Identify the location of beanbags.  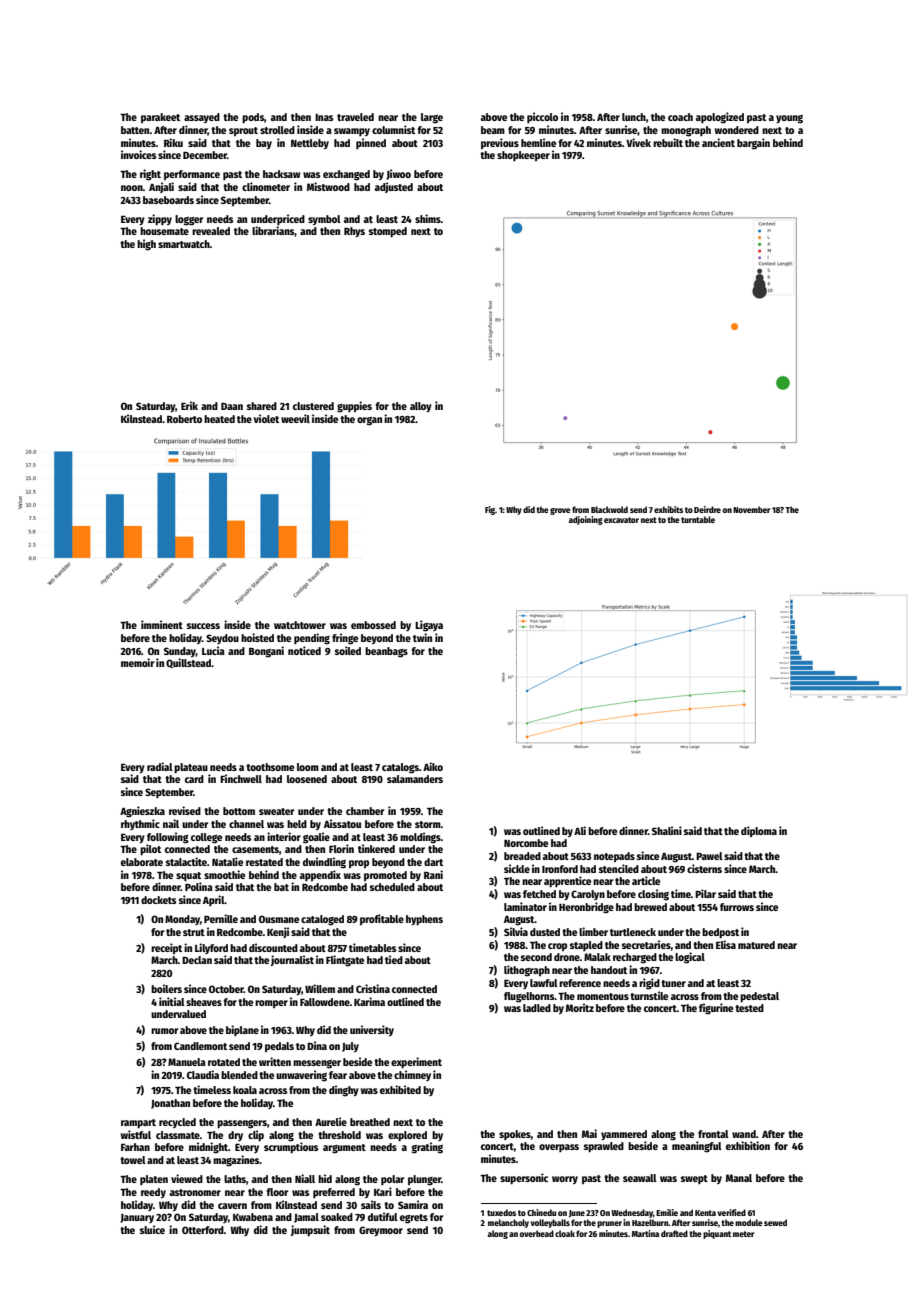
(386, 652).
